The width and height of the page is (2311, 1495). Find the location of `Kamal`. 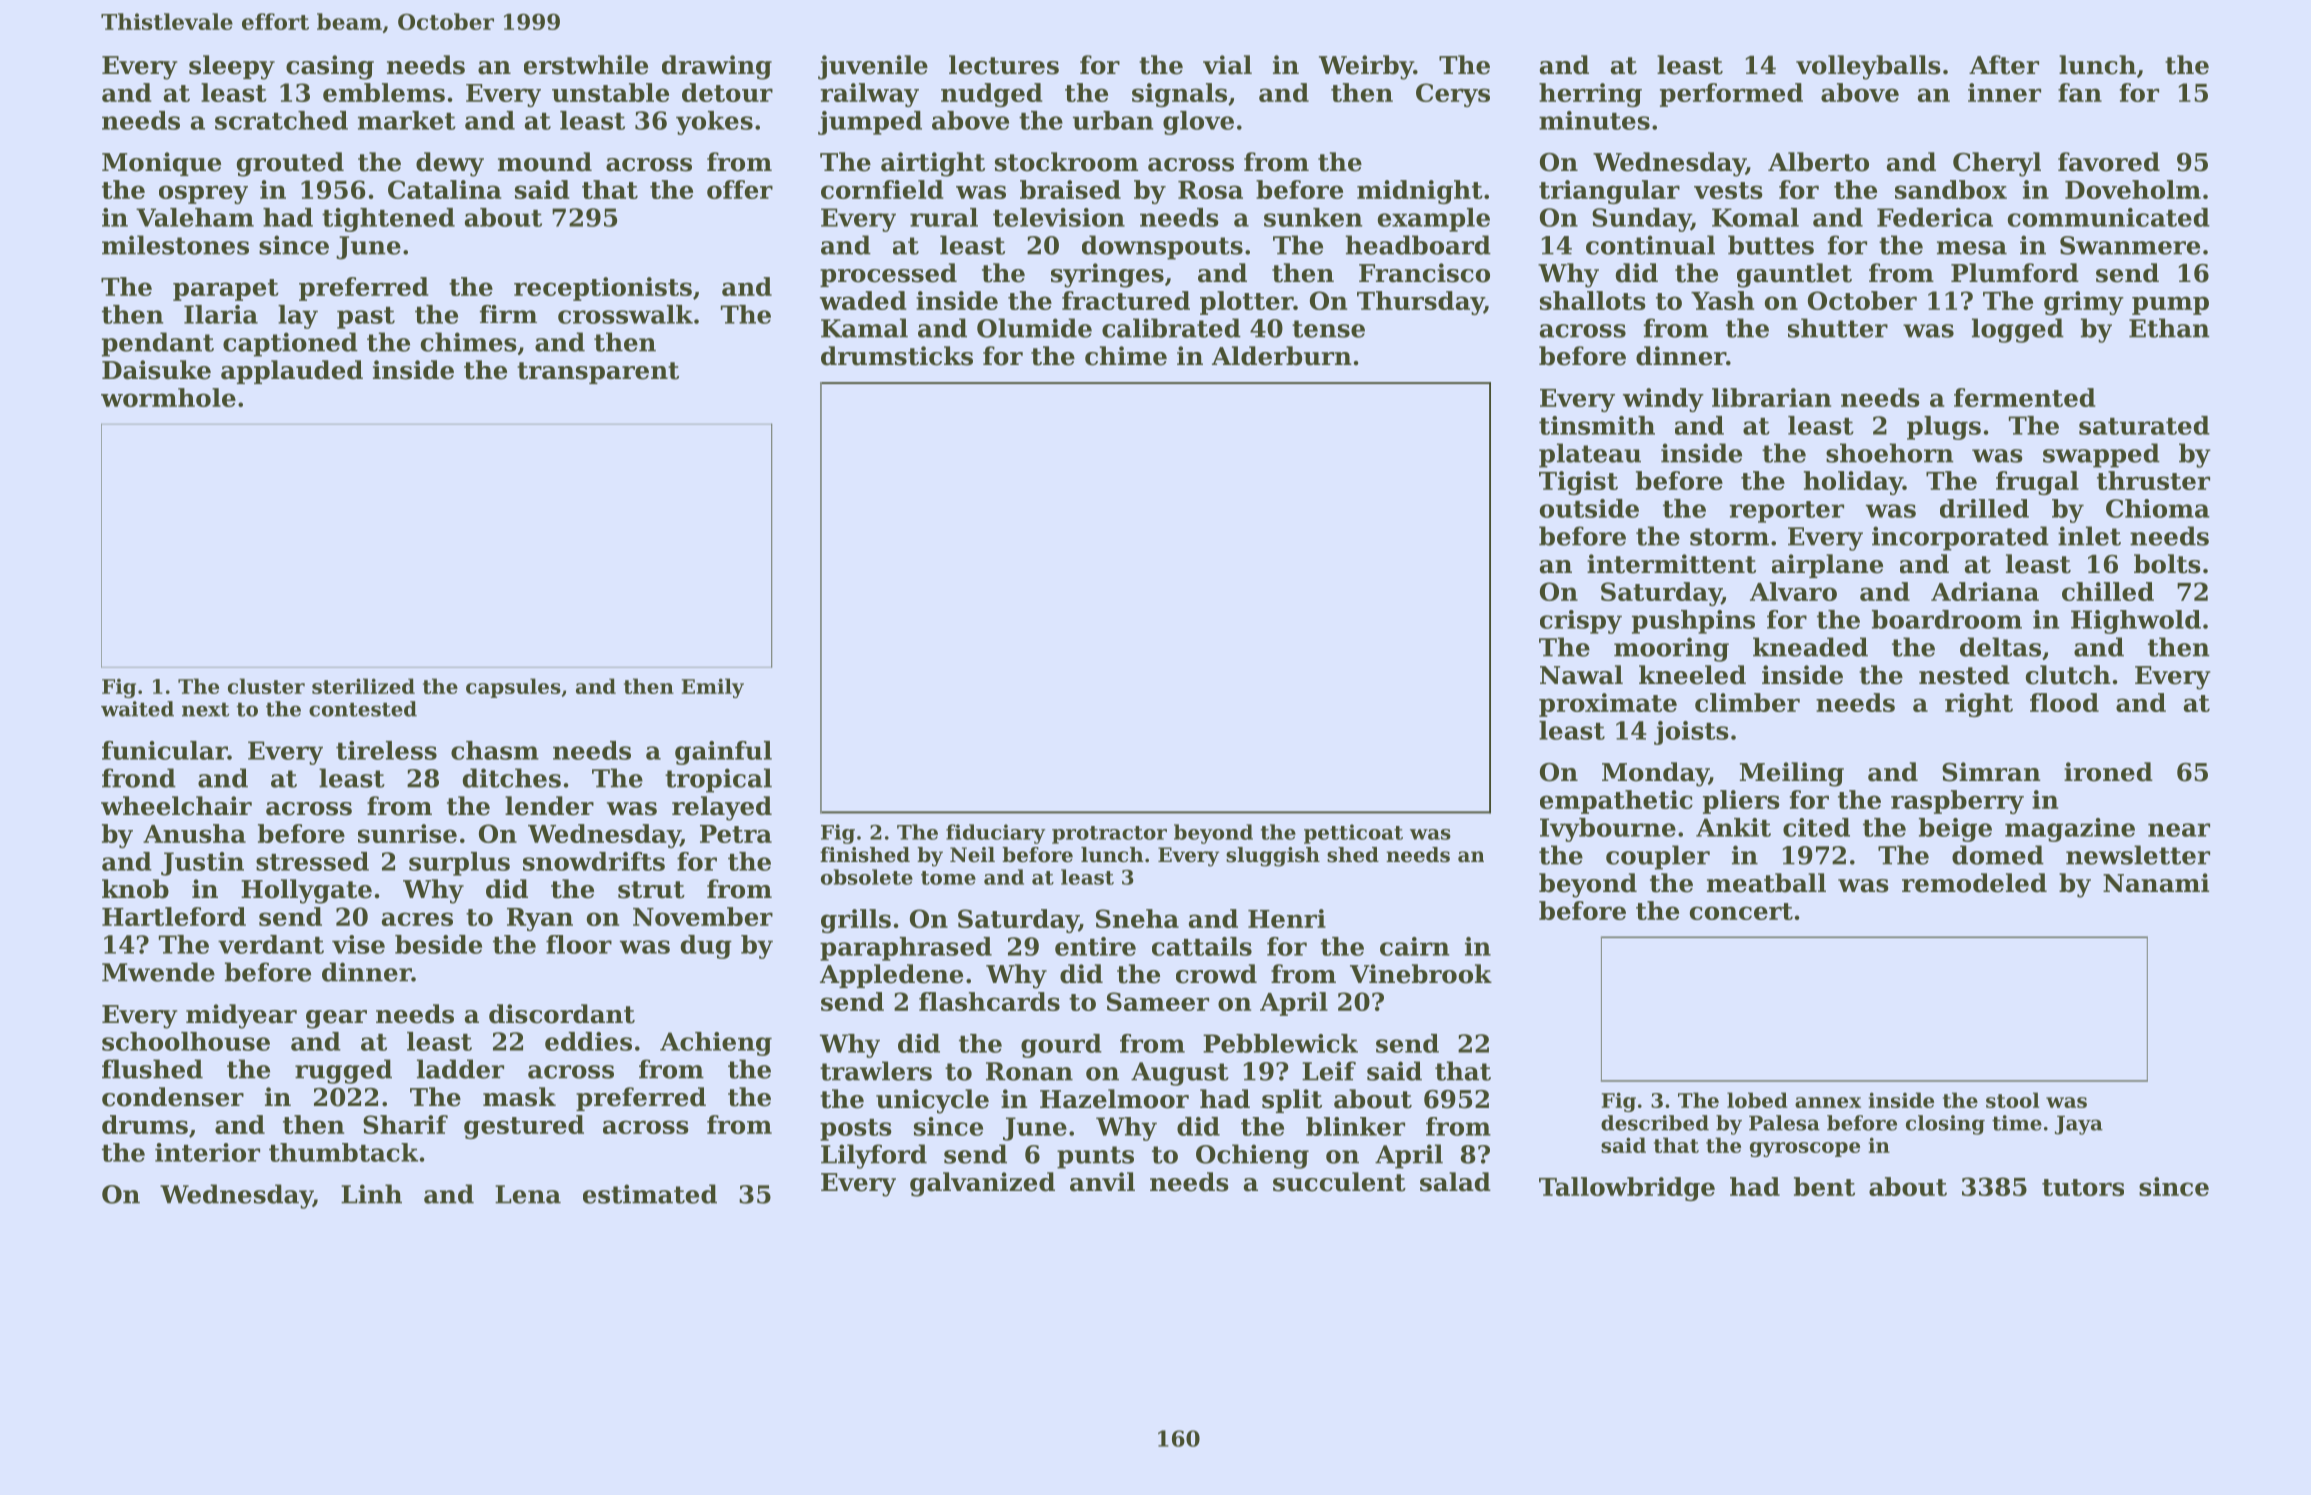

Kamal is located at coordinates (864, 328).
